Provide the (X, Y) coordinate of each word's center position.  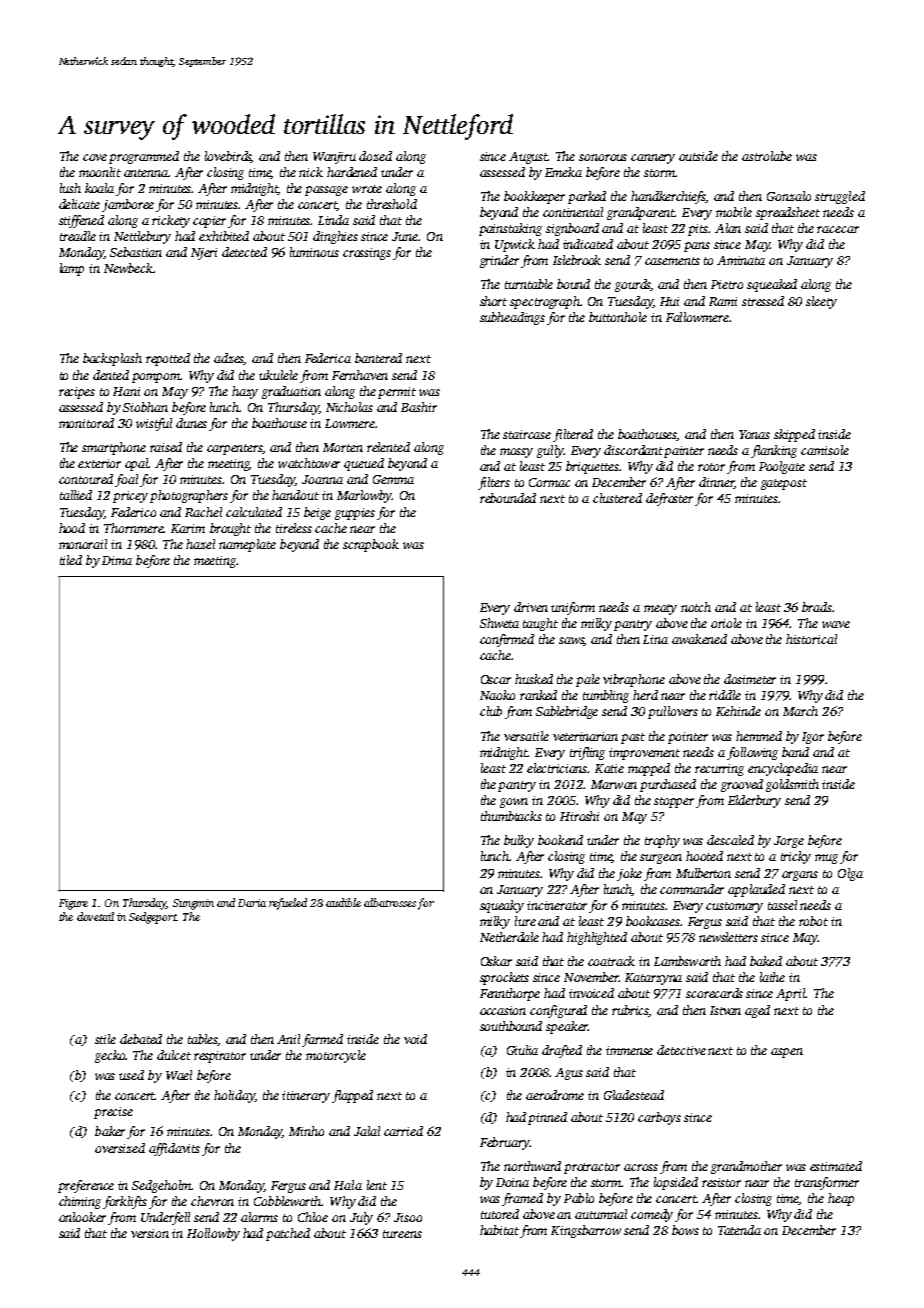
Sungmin (193, 904)
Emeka (563, 172)
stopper (674, 802)
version (150, 1233)
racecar (838, 229)
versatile (526, 736)
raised (166, 447)
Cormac (549, 482)
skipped (794, 435)
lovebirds (228, 157)
